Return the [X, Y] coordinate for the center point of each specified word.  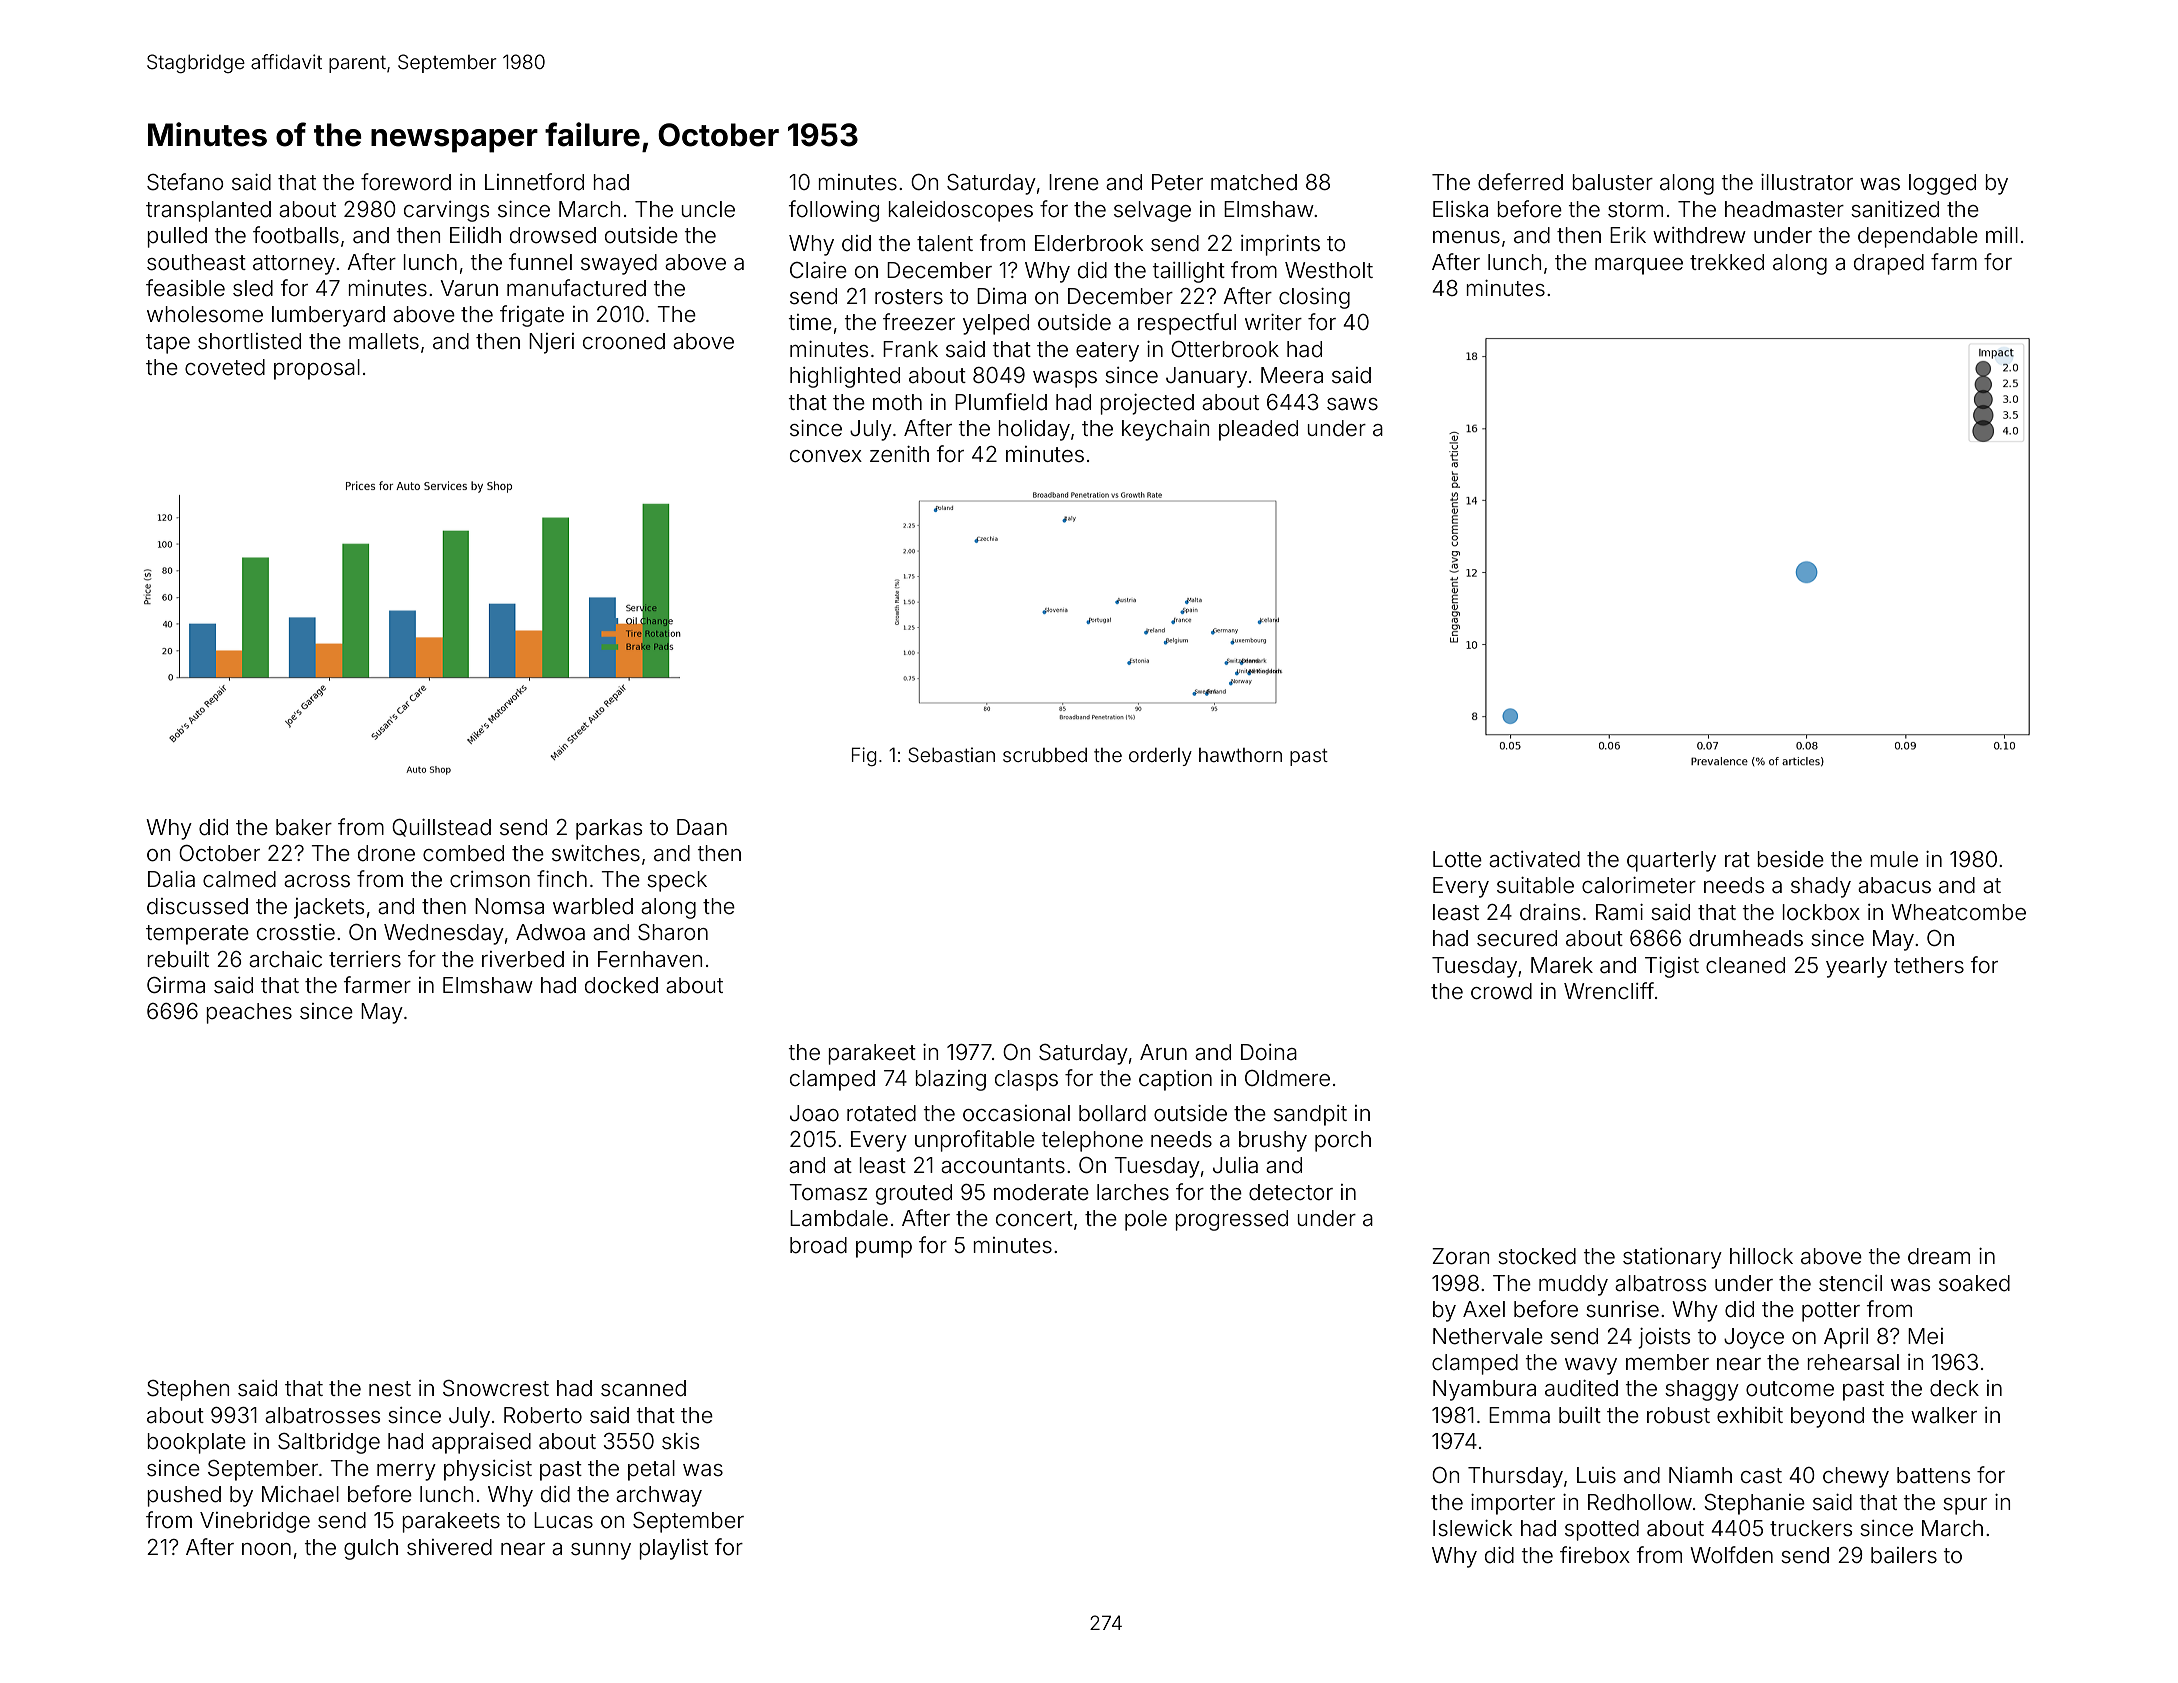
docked [621, 985]
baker [304, 827]
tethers [1929, 965]
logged [1942, 184]
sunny [601, 1551]
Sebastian [951, 754]
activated [1534, 859]
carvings [446, 211]
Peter [1177, 182]
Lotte [1457, 859]
